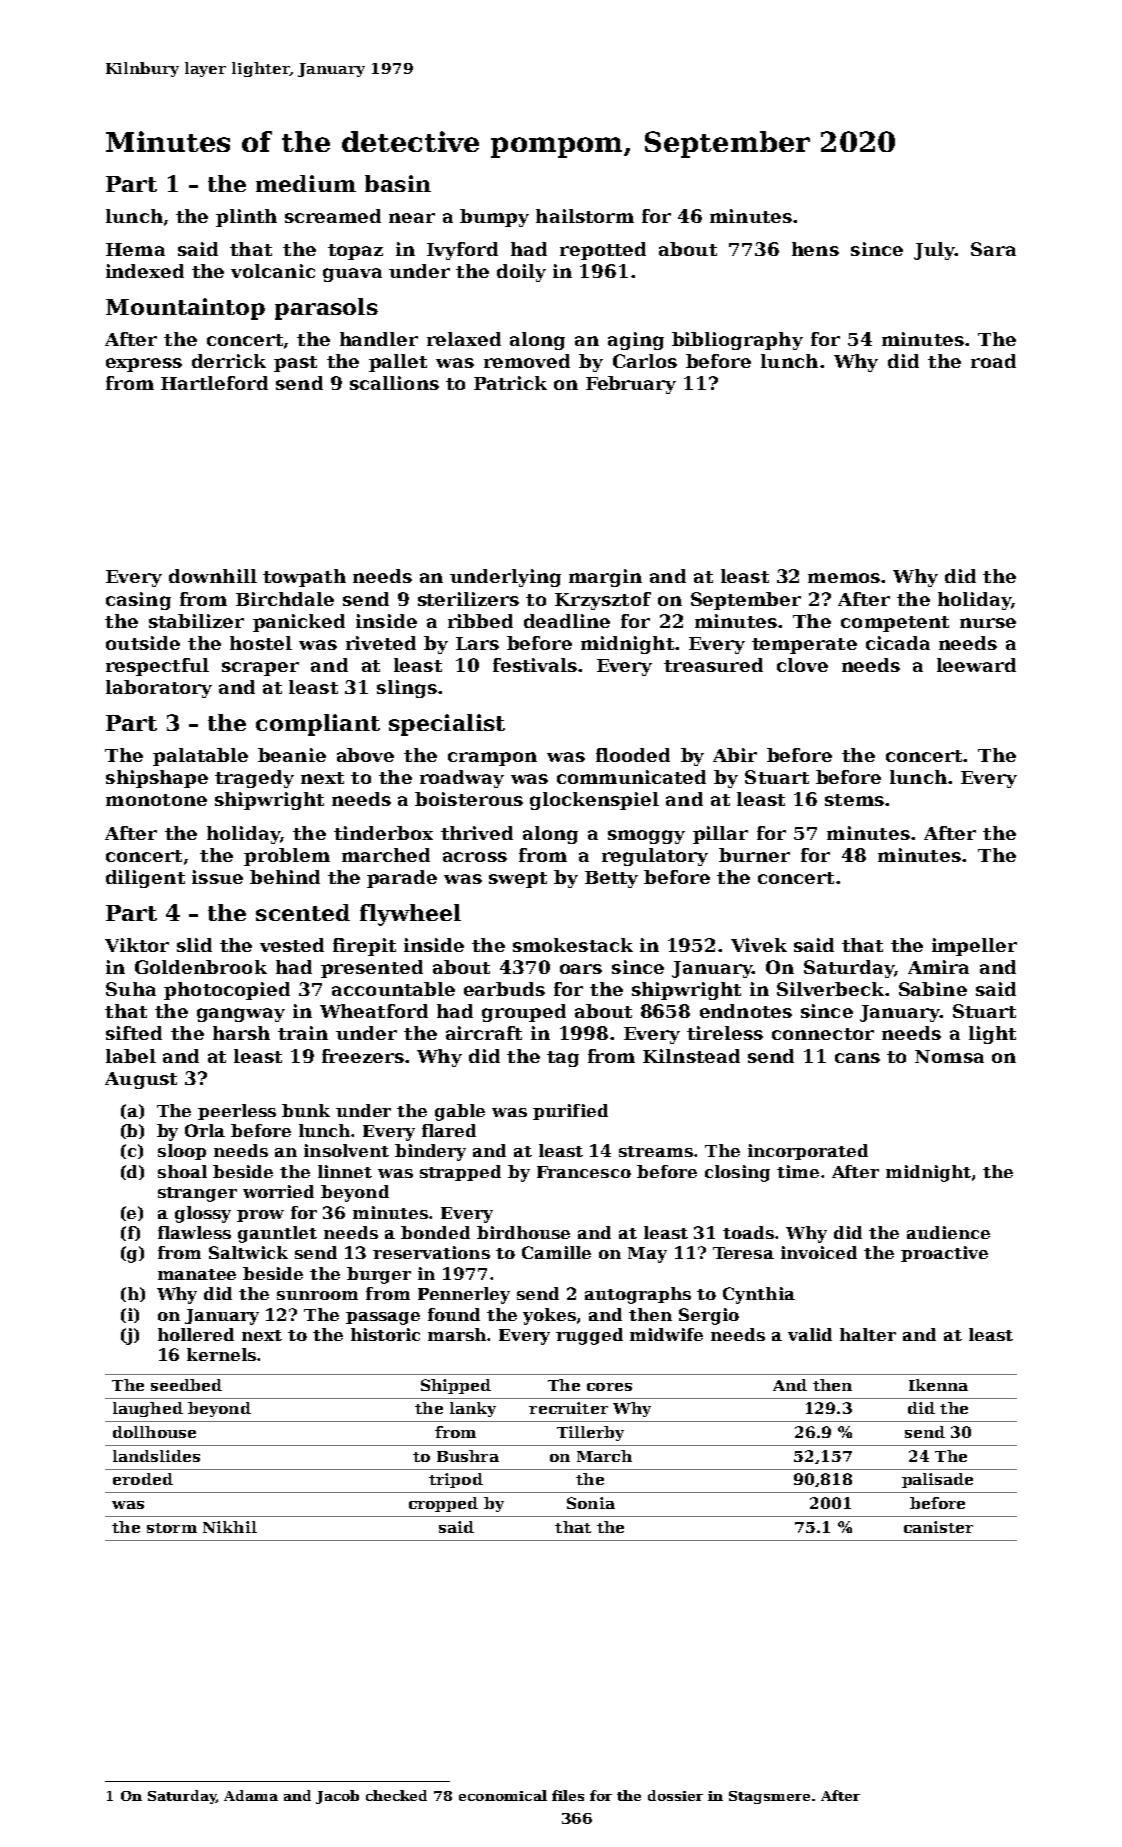 The image size is (1122, 1847). Describe the element at coordinates (590, 1433) in the screenshot. I see `Tillerby` at that location.
